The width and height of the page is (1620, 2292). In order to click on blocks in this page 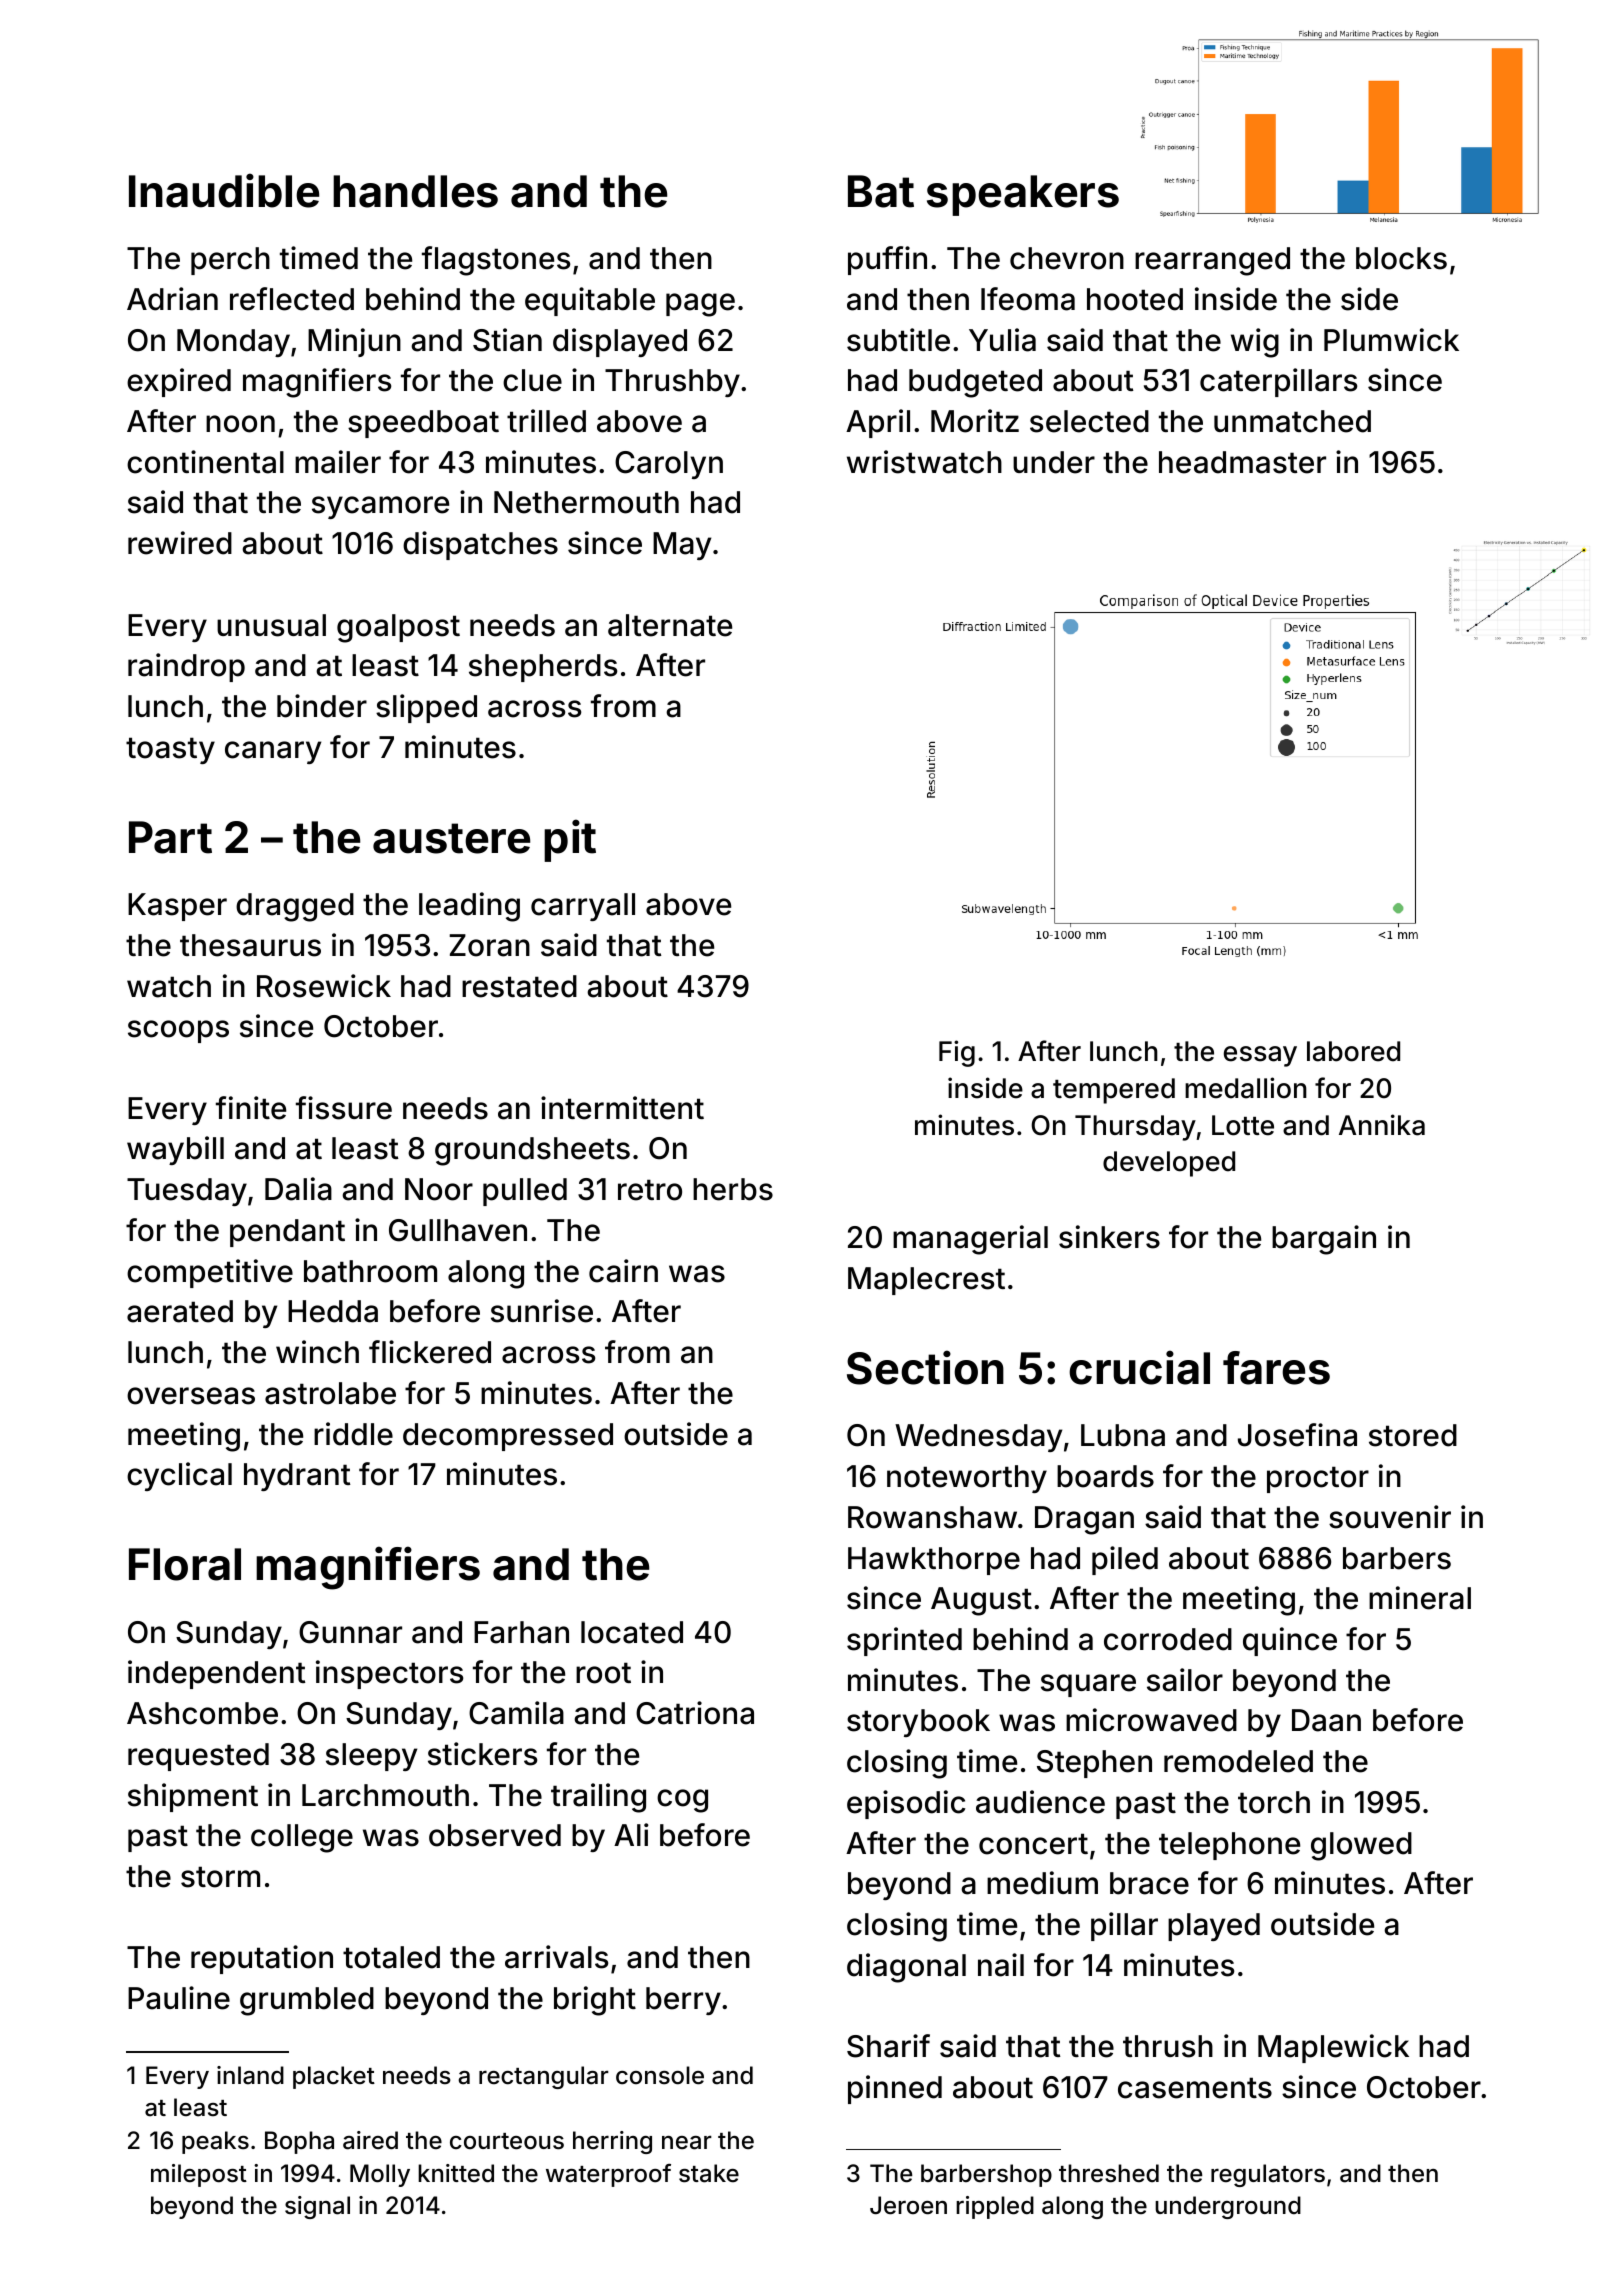, I will do `click(1401, 258)`.
